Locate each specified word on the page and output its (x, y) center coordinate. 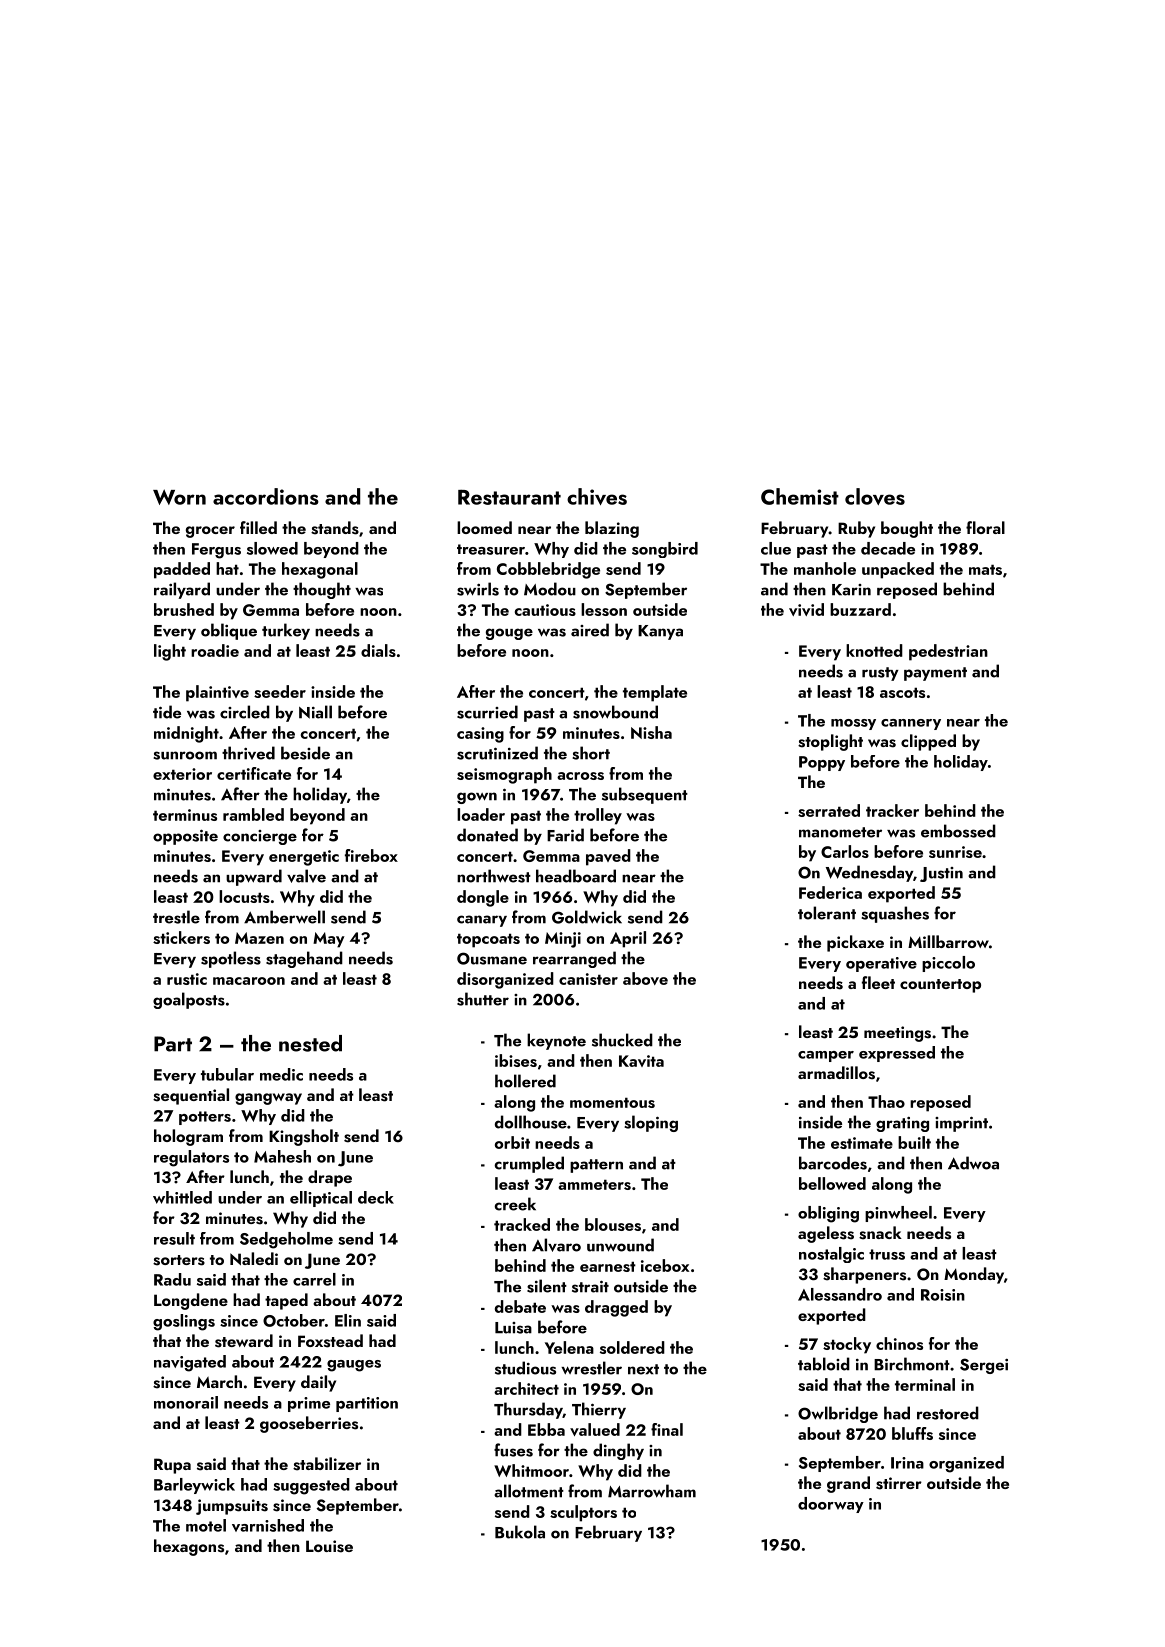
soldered (632, 1347)
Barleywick (194, 1486)
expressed (897, 1054)
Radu (172, 1279)
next (643, 1369)
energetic (304, 858)
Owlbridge (838, 1414)
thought (322, 590)
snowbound (615, 712)
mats (985, 569)
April (628, 939)
